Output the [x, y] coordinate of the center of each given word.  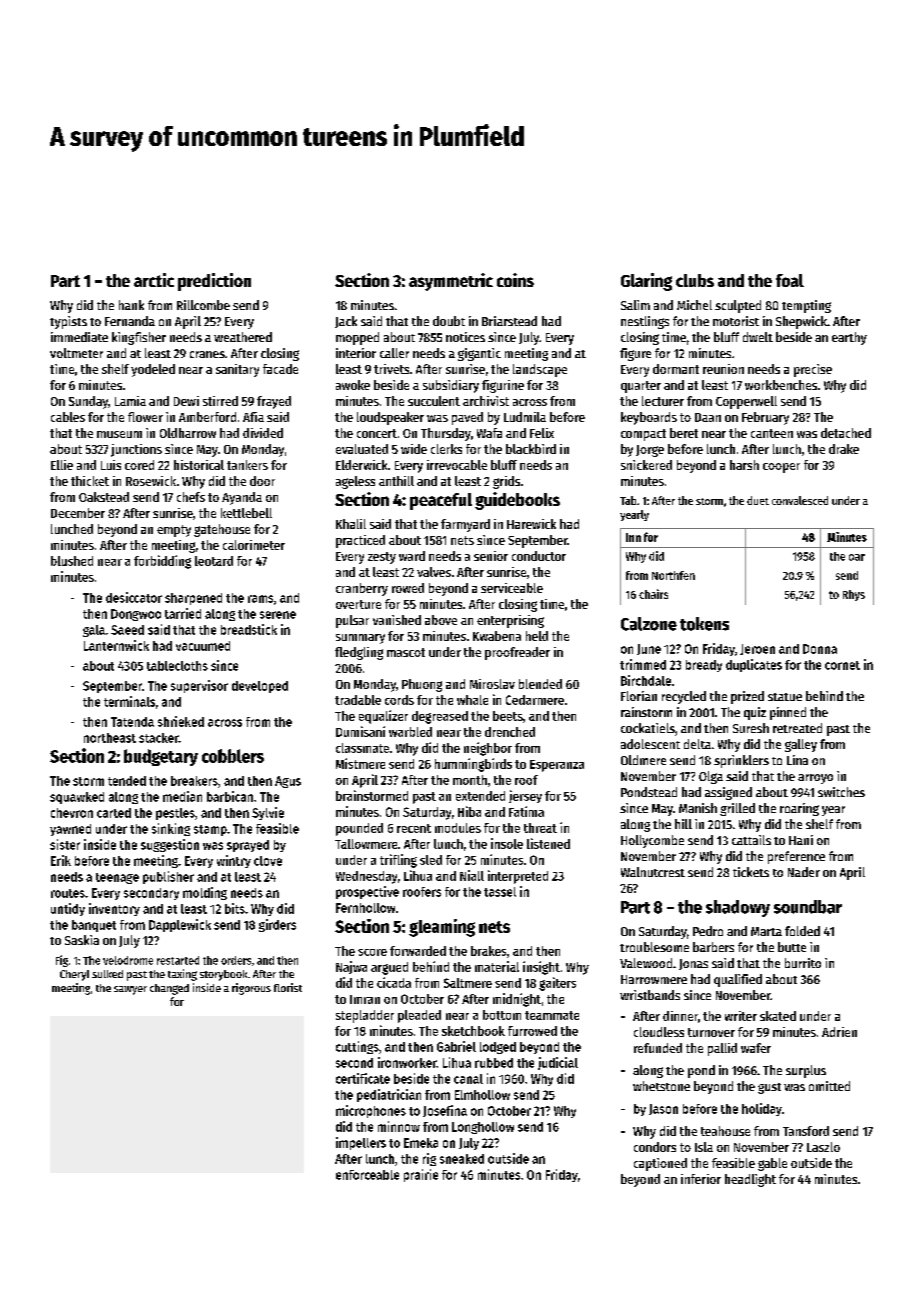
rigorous [251, 989]
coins [515, 280]
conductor [539, 556]
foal [790, 280]
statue [785, 697]
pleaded [419, 1016]
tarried [183, 613]
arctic [154, 280]
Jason [663, 1109]
